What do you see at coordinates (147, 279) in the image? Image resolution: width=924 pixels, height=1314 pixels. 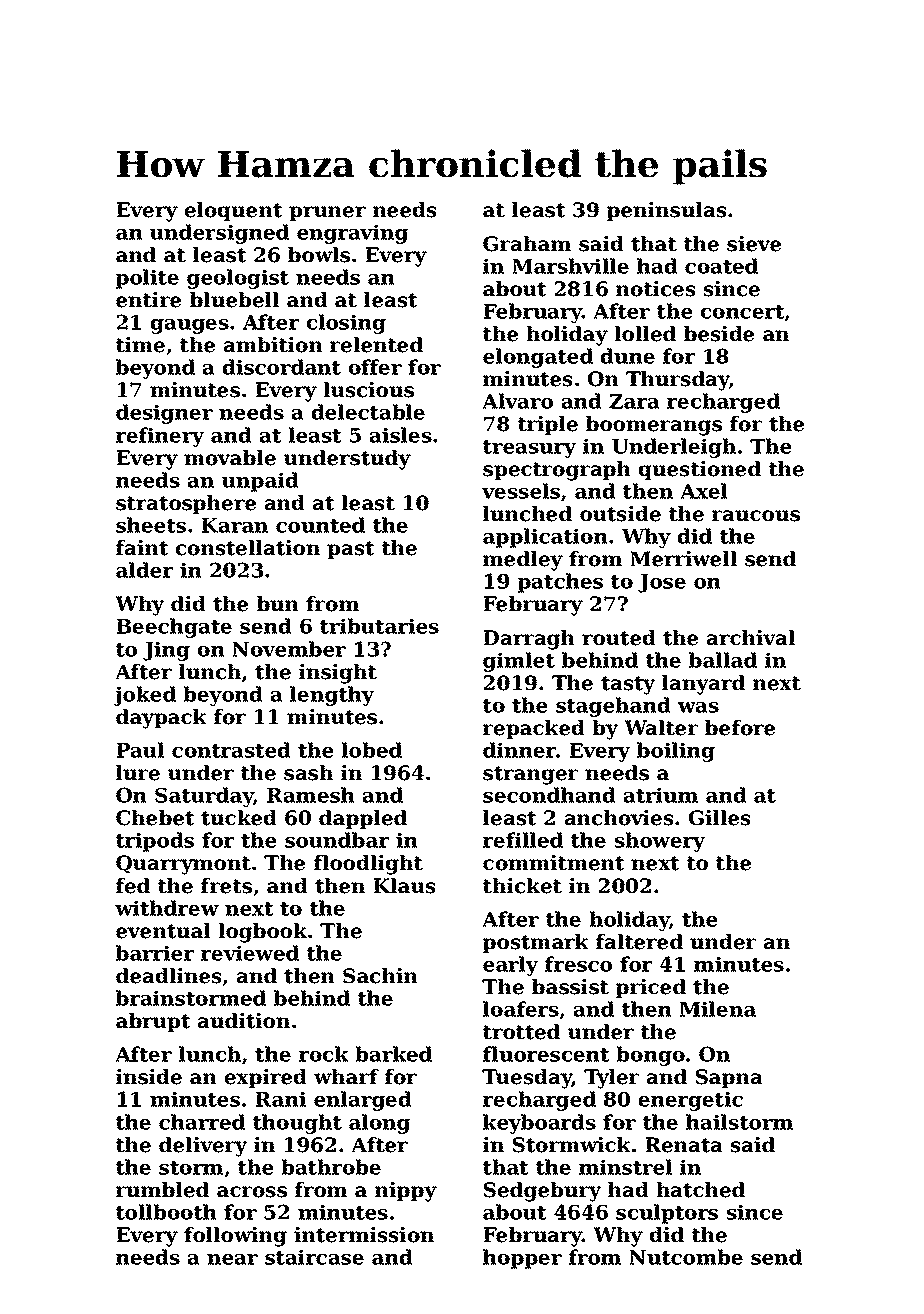 I see `polite` at bounding box center [147, 279].
